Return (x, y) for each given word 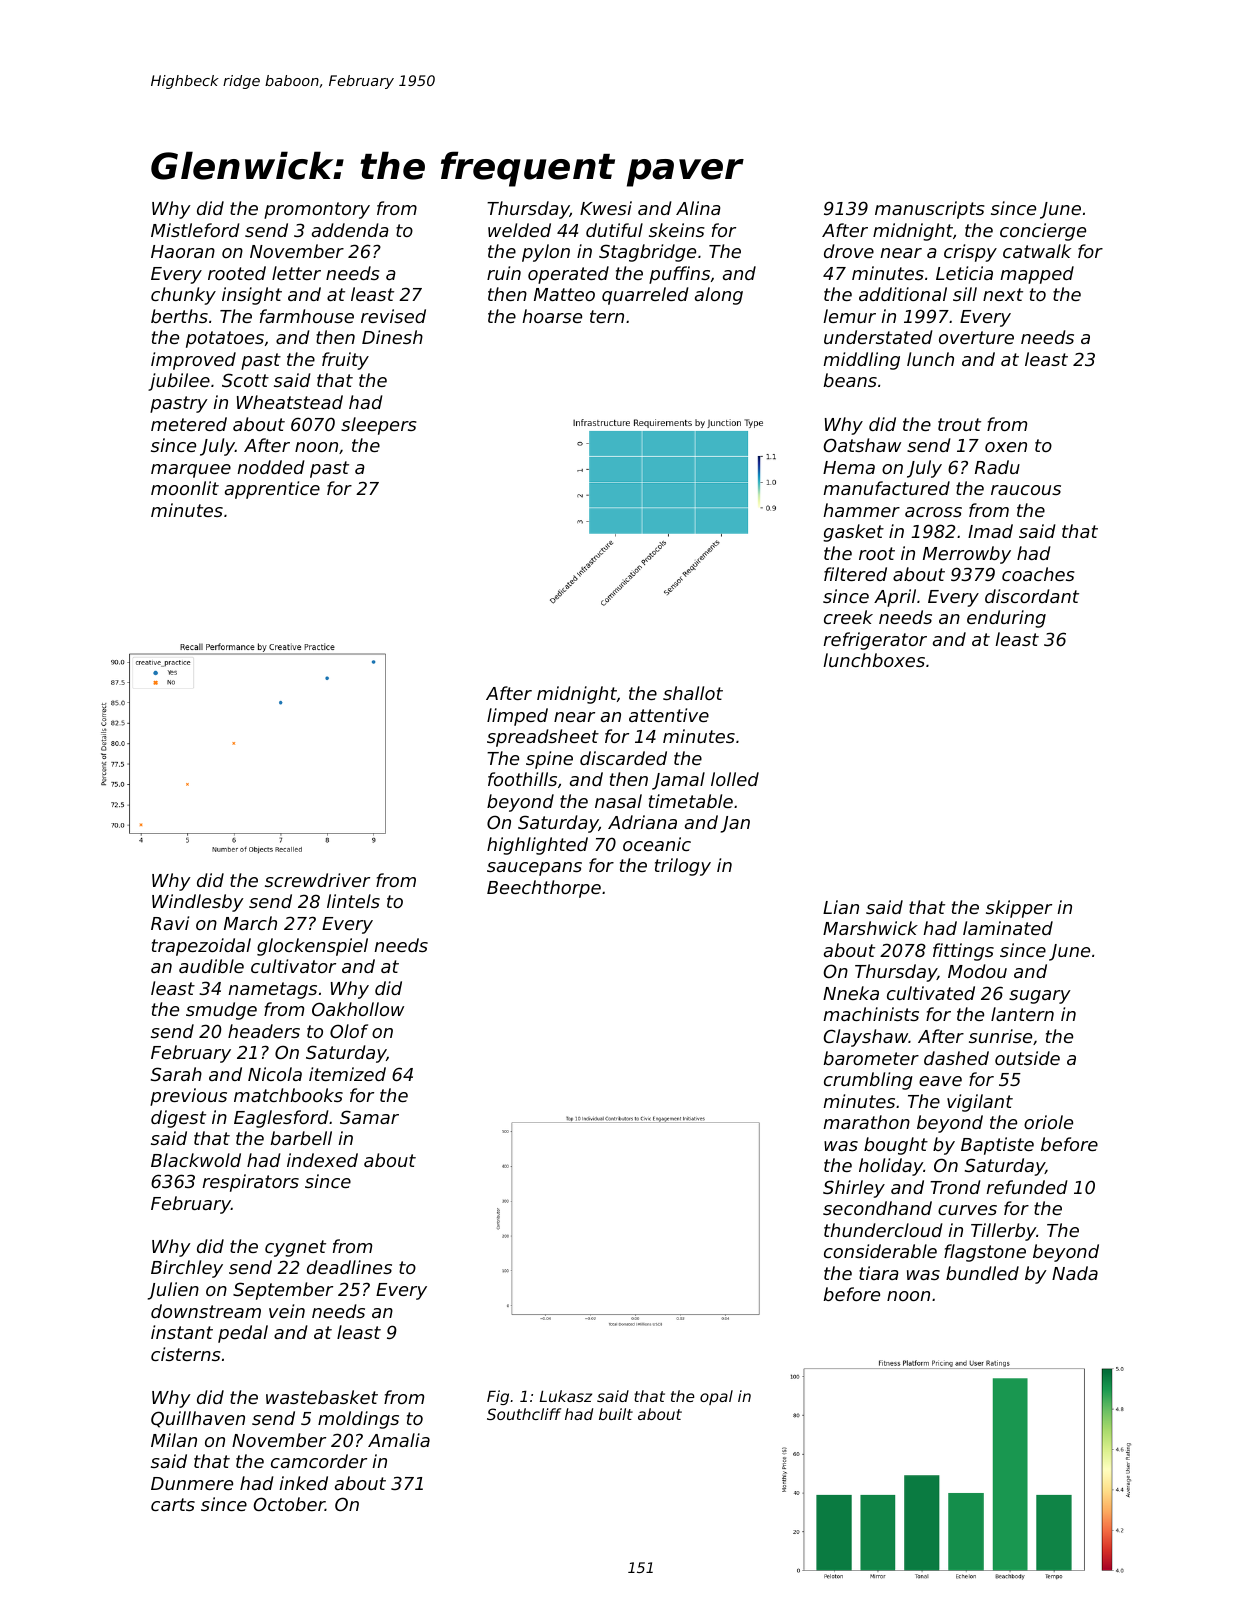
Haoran (183, 251)
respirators (250, 1183)
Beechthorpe (544, 889)
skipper (1019, 909)
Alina (698, 208)
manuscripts (930, 210)
